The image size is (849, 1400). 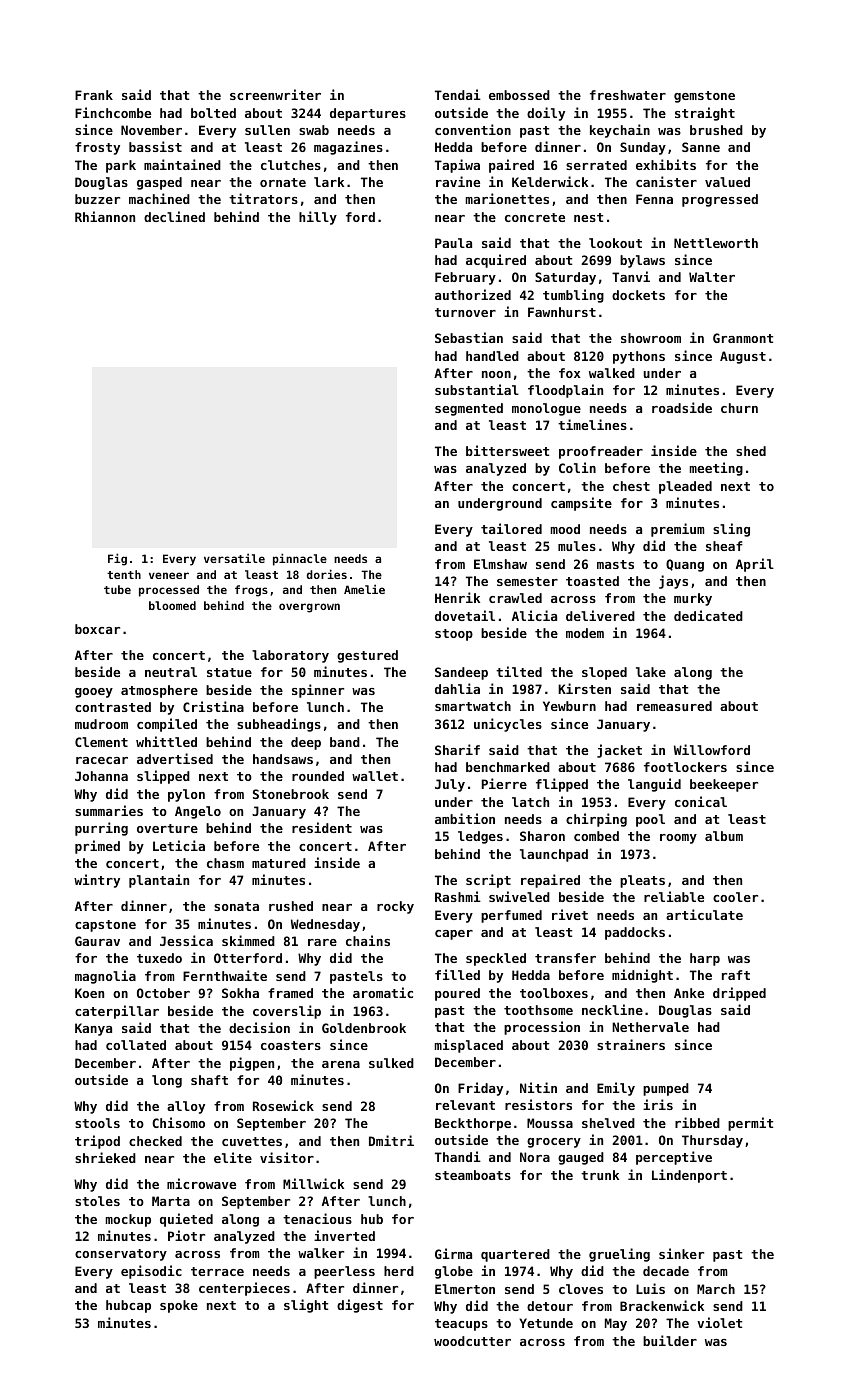 What do you see at coordinates (169, 575) in the screenshot?
I see `veneer` at bounding box center [169, 575].
